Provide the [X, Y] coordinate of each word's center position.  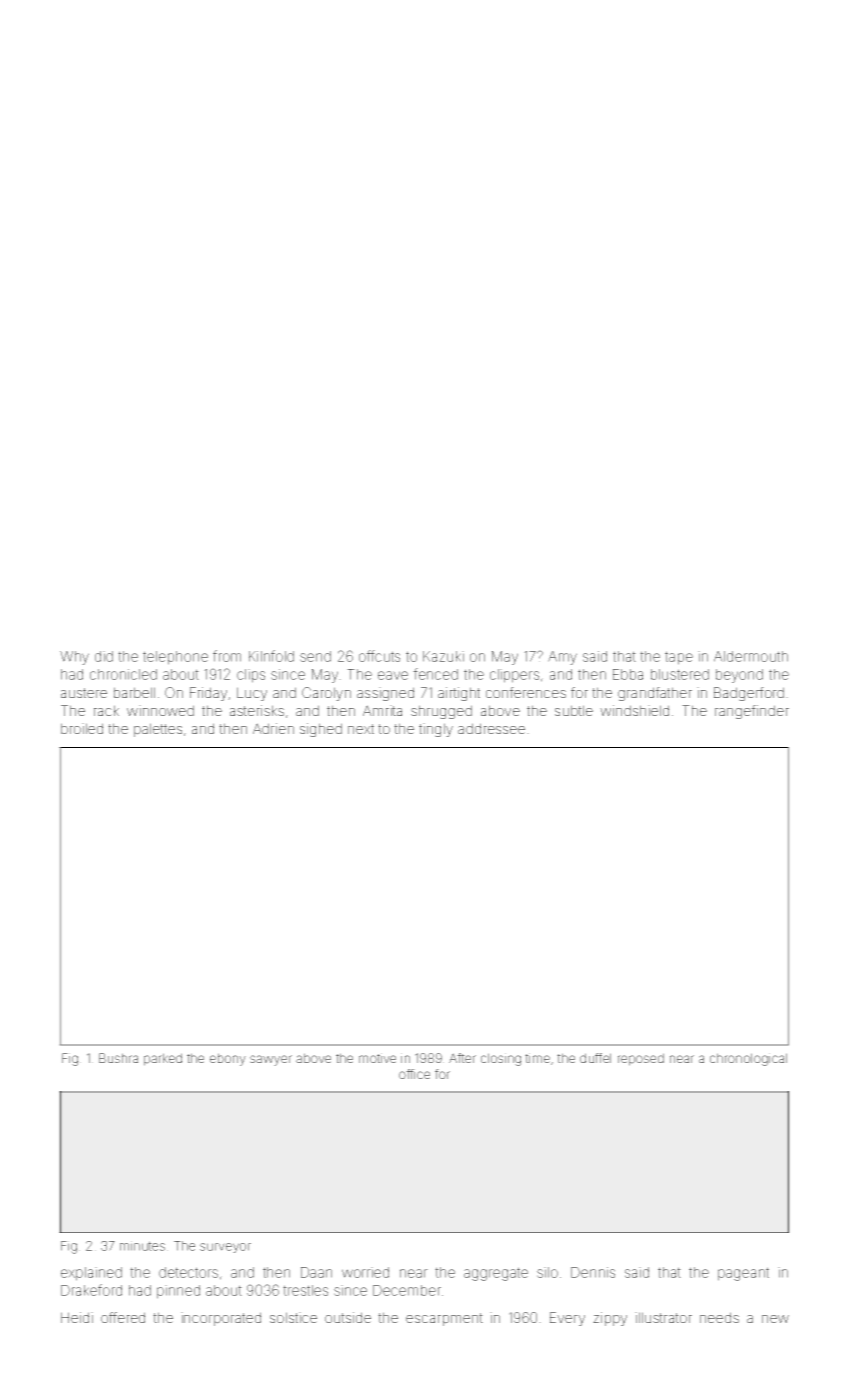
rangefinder [752, 712]
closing [501, 1059]
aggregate [496, 1274]
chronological [748, 1059]
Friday [208, 694]
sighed [321, 730]
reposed [641, 1059]
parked [163, 1059]
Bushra [118, 1058]
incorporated [221, 1319]
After [462, 1058]
